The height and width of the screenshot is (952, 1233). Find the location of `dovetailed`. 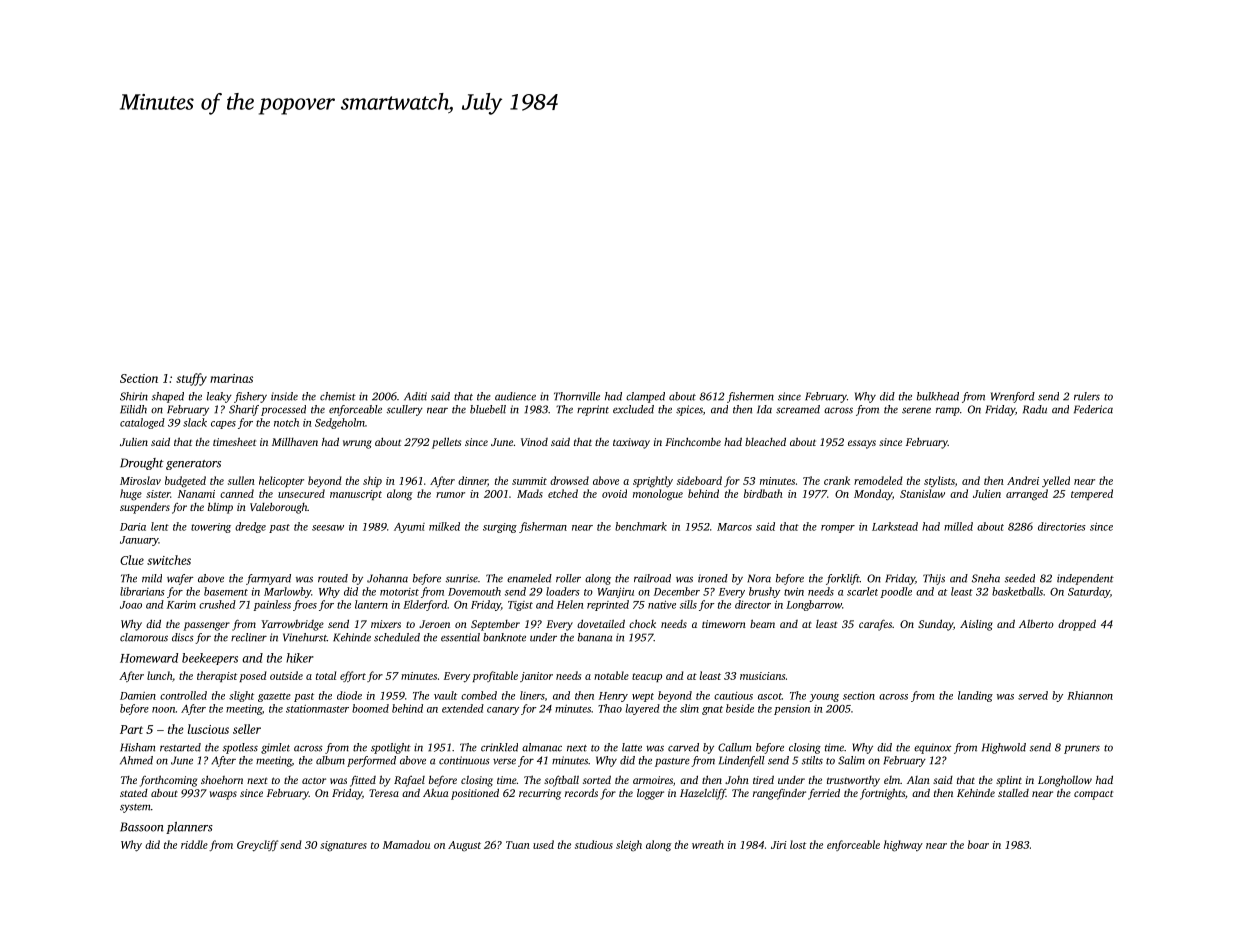

dovetailed is located at coordinates (601, 623).
